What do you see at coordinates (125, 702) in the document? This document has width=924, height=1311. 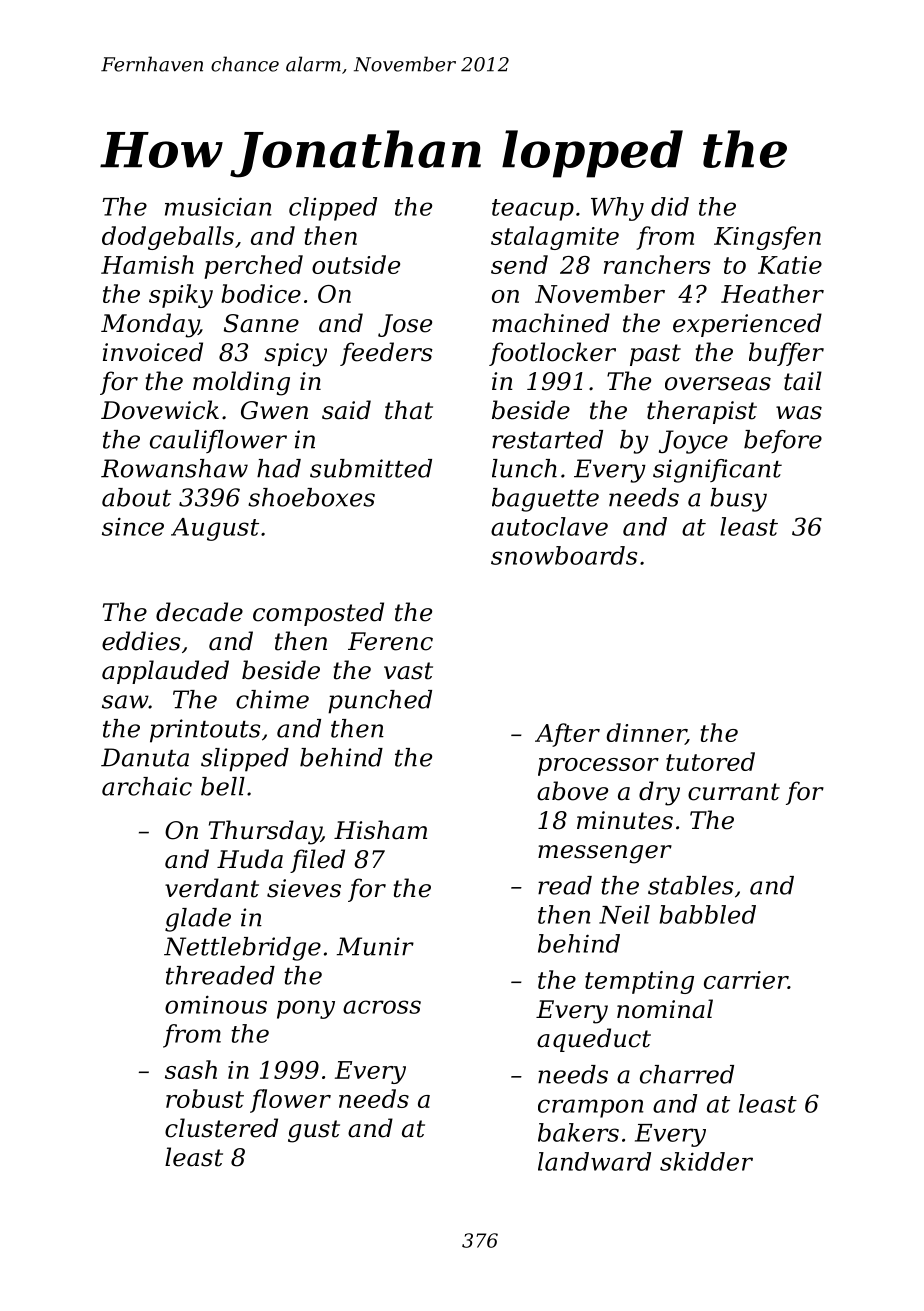 I see `saw` at bounding box center [125, 702].
